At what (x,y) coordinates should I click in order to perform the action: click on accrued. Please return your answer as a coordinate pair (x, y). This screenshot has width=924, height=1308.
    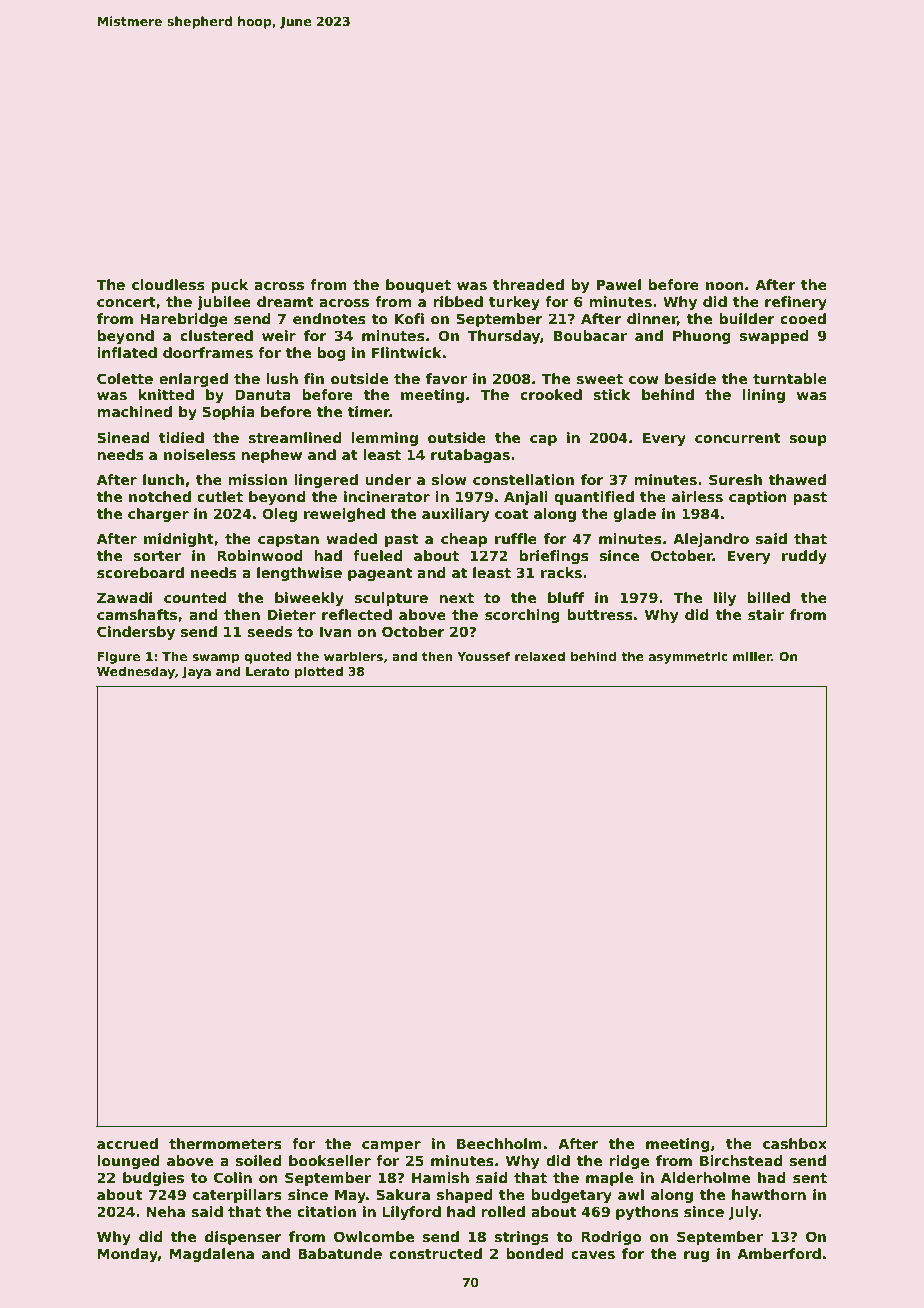
    Looking at the image, I should click on (127, 1143).
